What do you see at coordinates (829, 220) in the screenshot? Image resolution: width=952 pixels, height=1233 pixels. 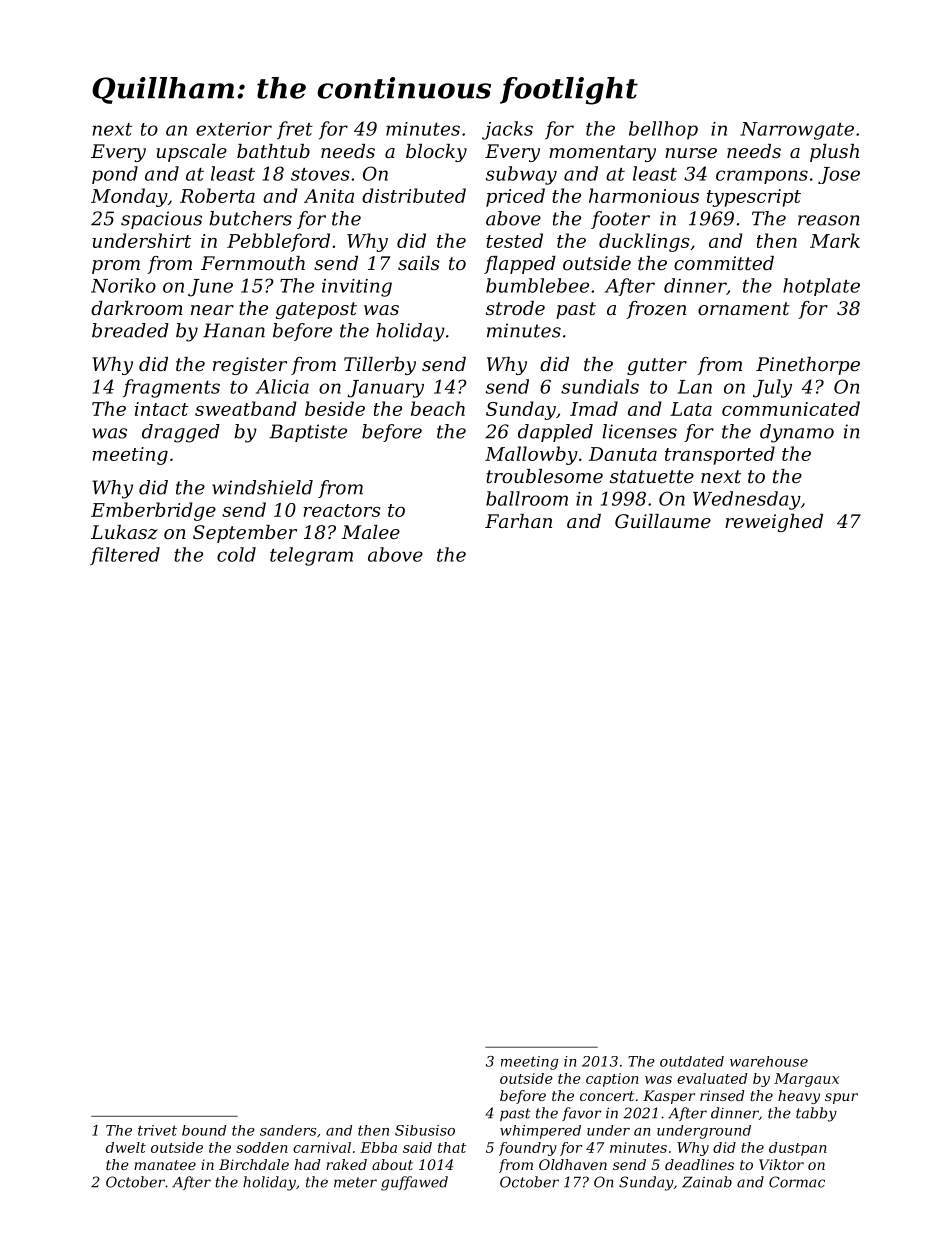 I see `reason` at bounding box center [829, 220].
